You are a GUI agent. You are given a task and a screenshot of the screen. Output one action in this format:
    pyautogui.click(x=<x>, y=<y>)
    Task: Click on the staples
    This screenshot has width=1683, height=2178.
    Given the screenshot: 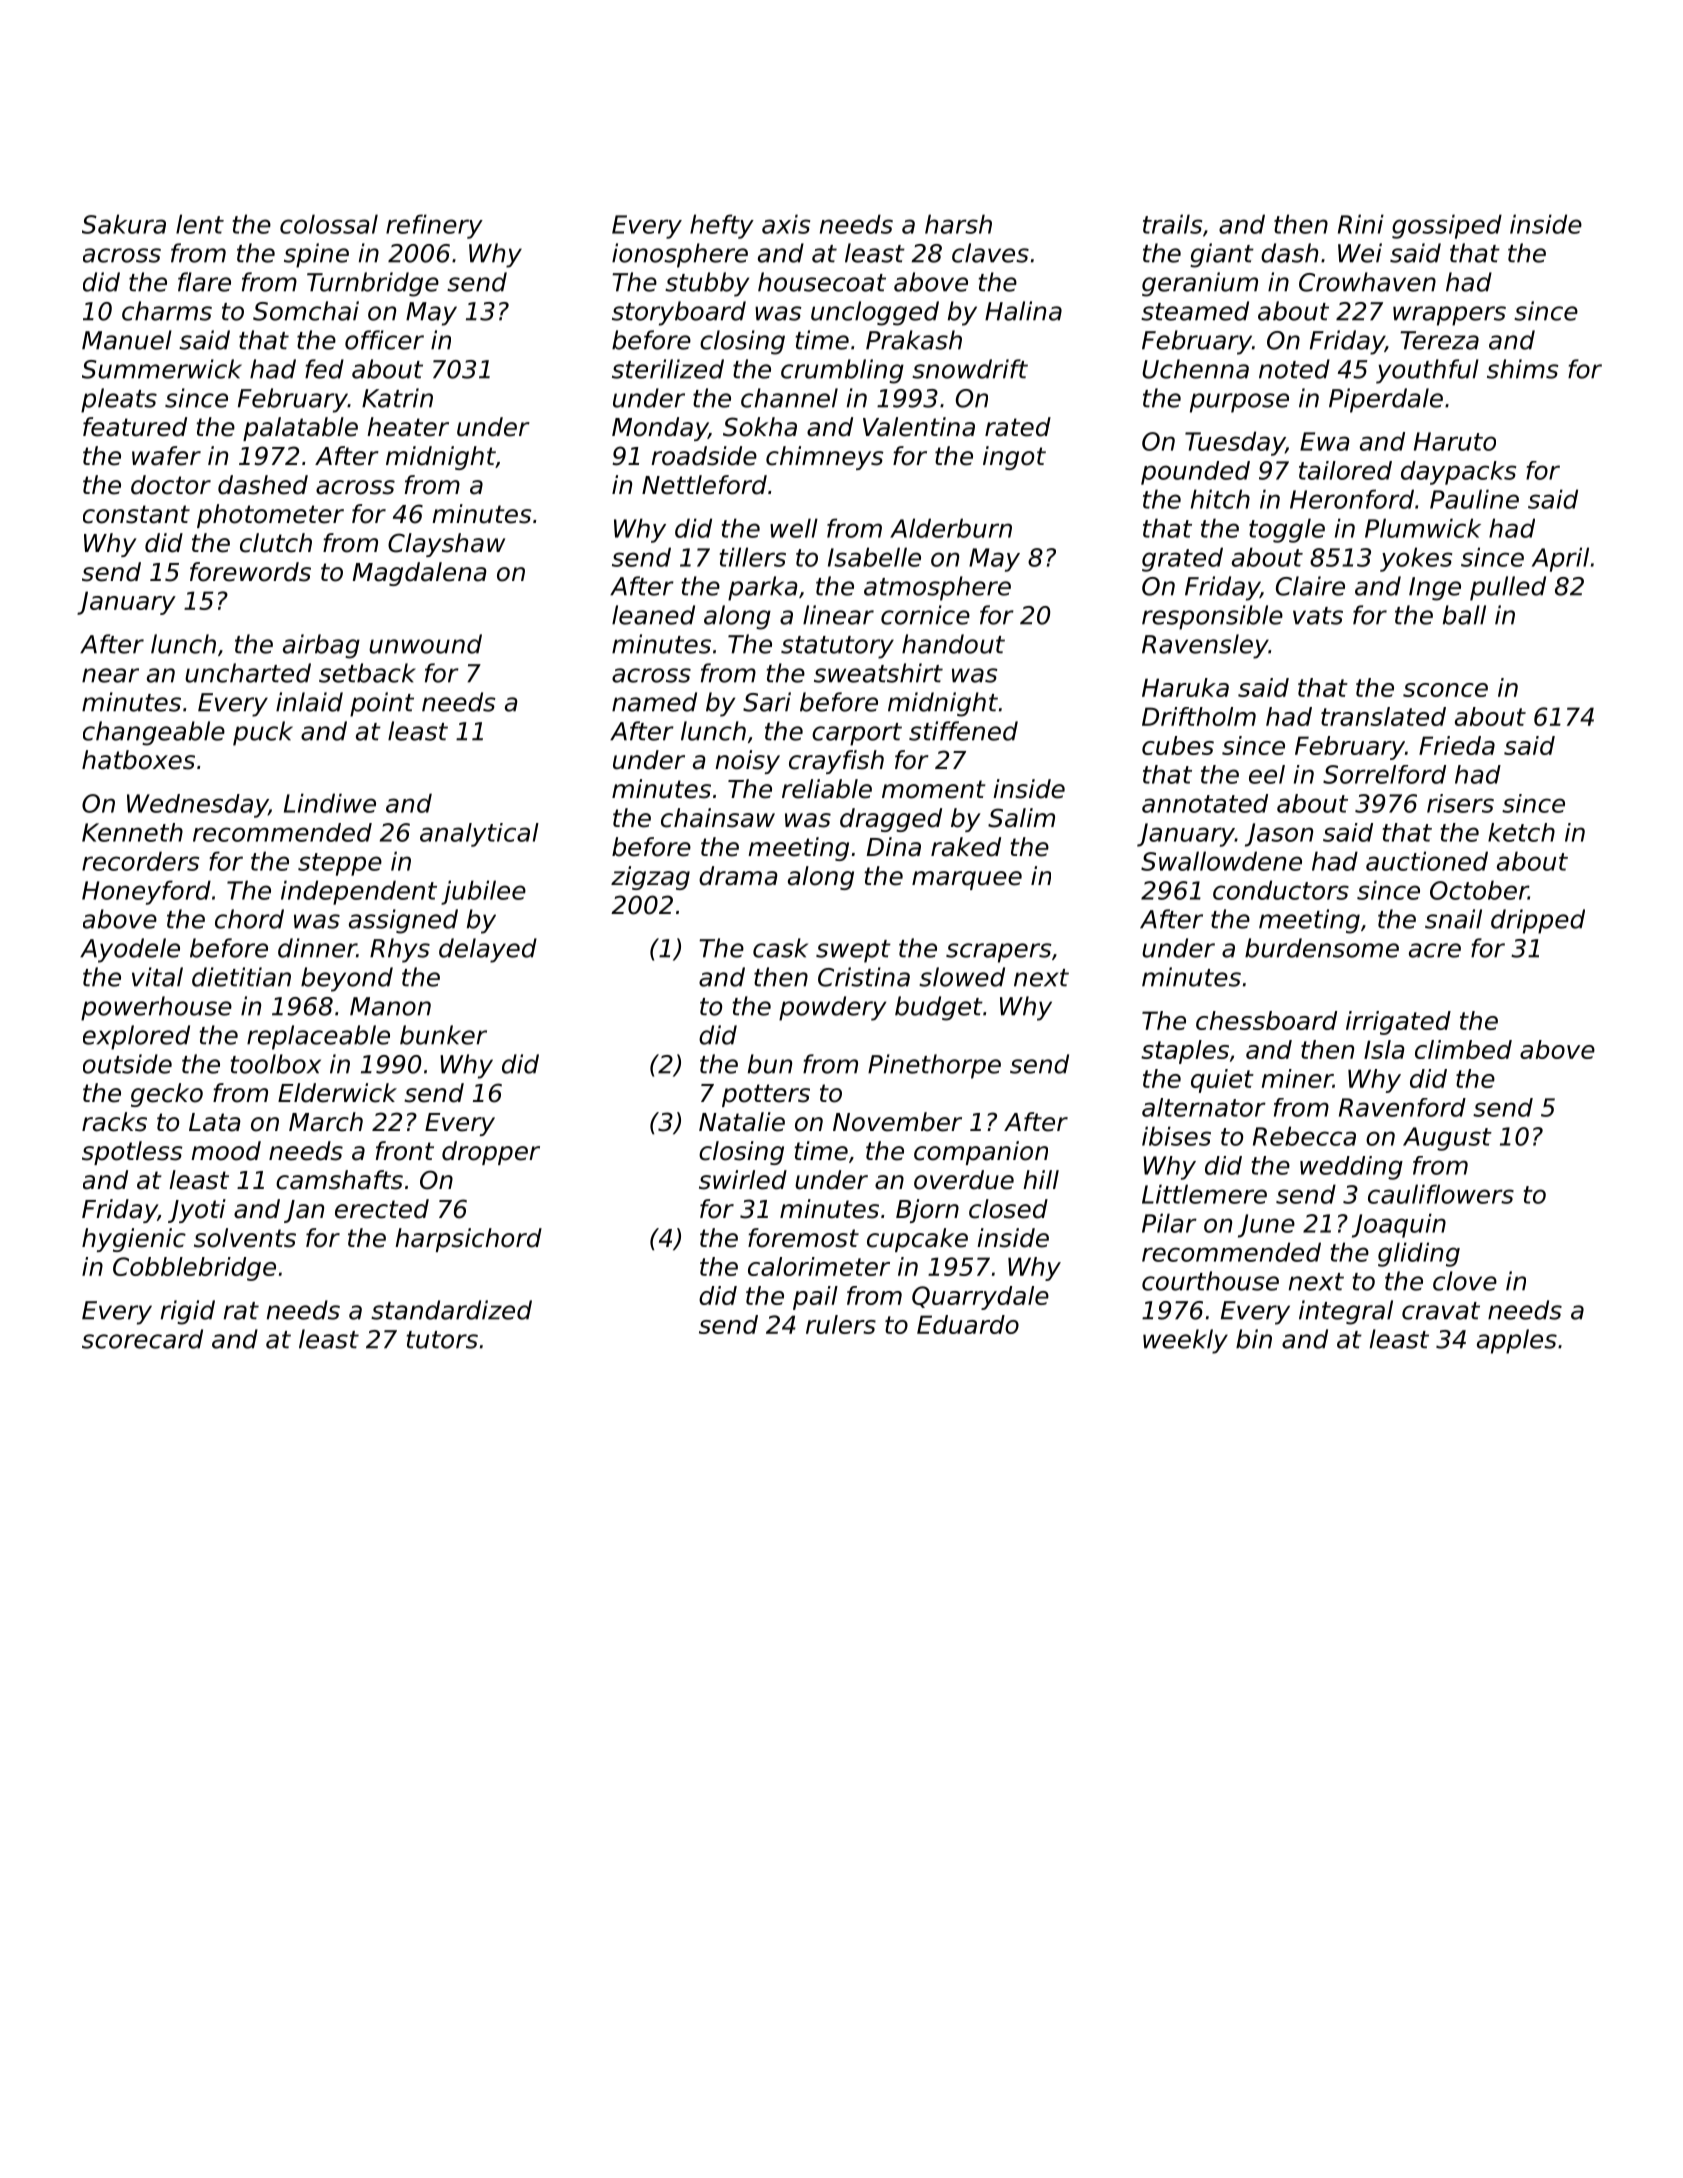 What is the action you would take?
    pyautogui.click(x=1185, y=1052)
